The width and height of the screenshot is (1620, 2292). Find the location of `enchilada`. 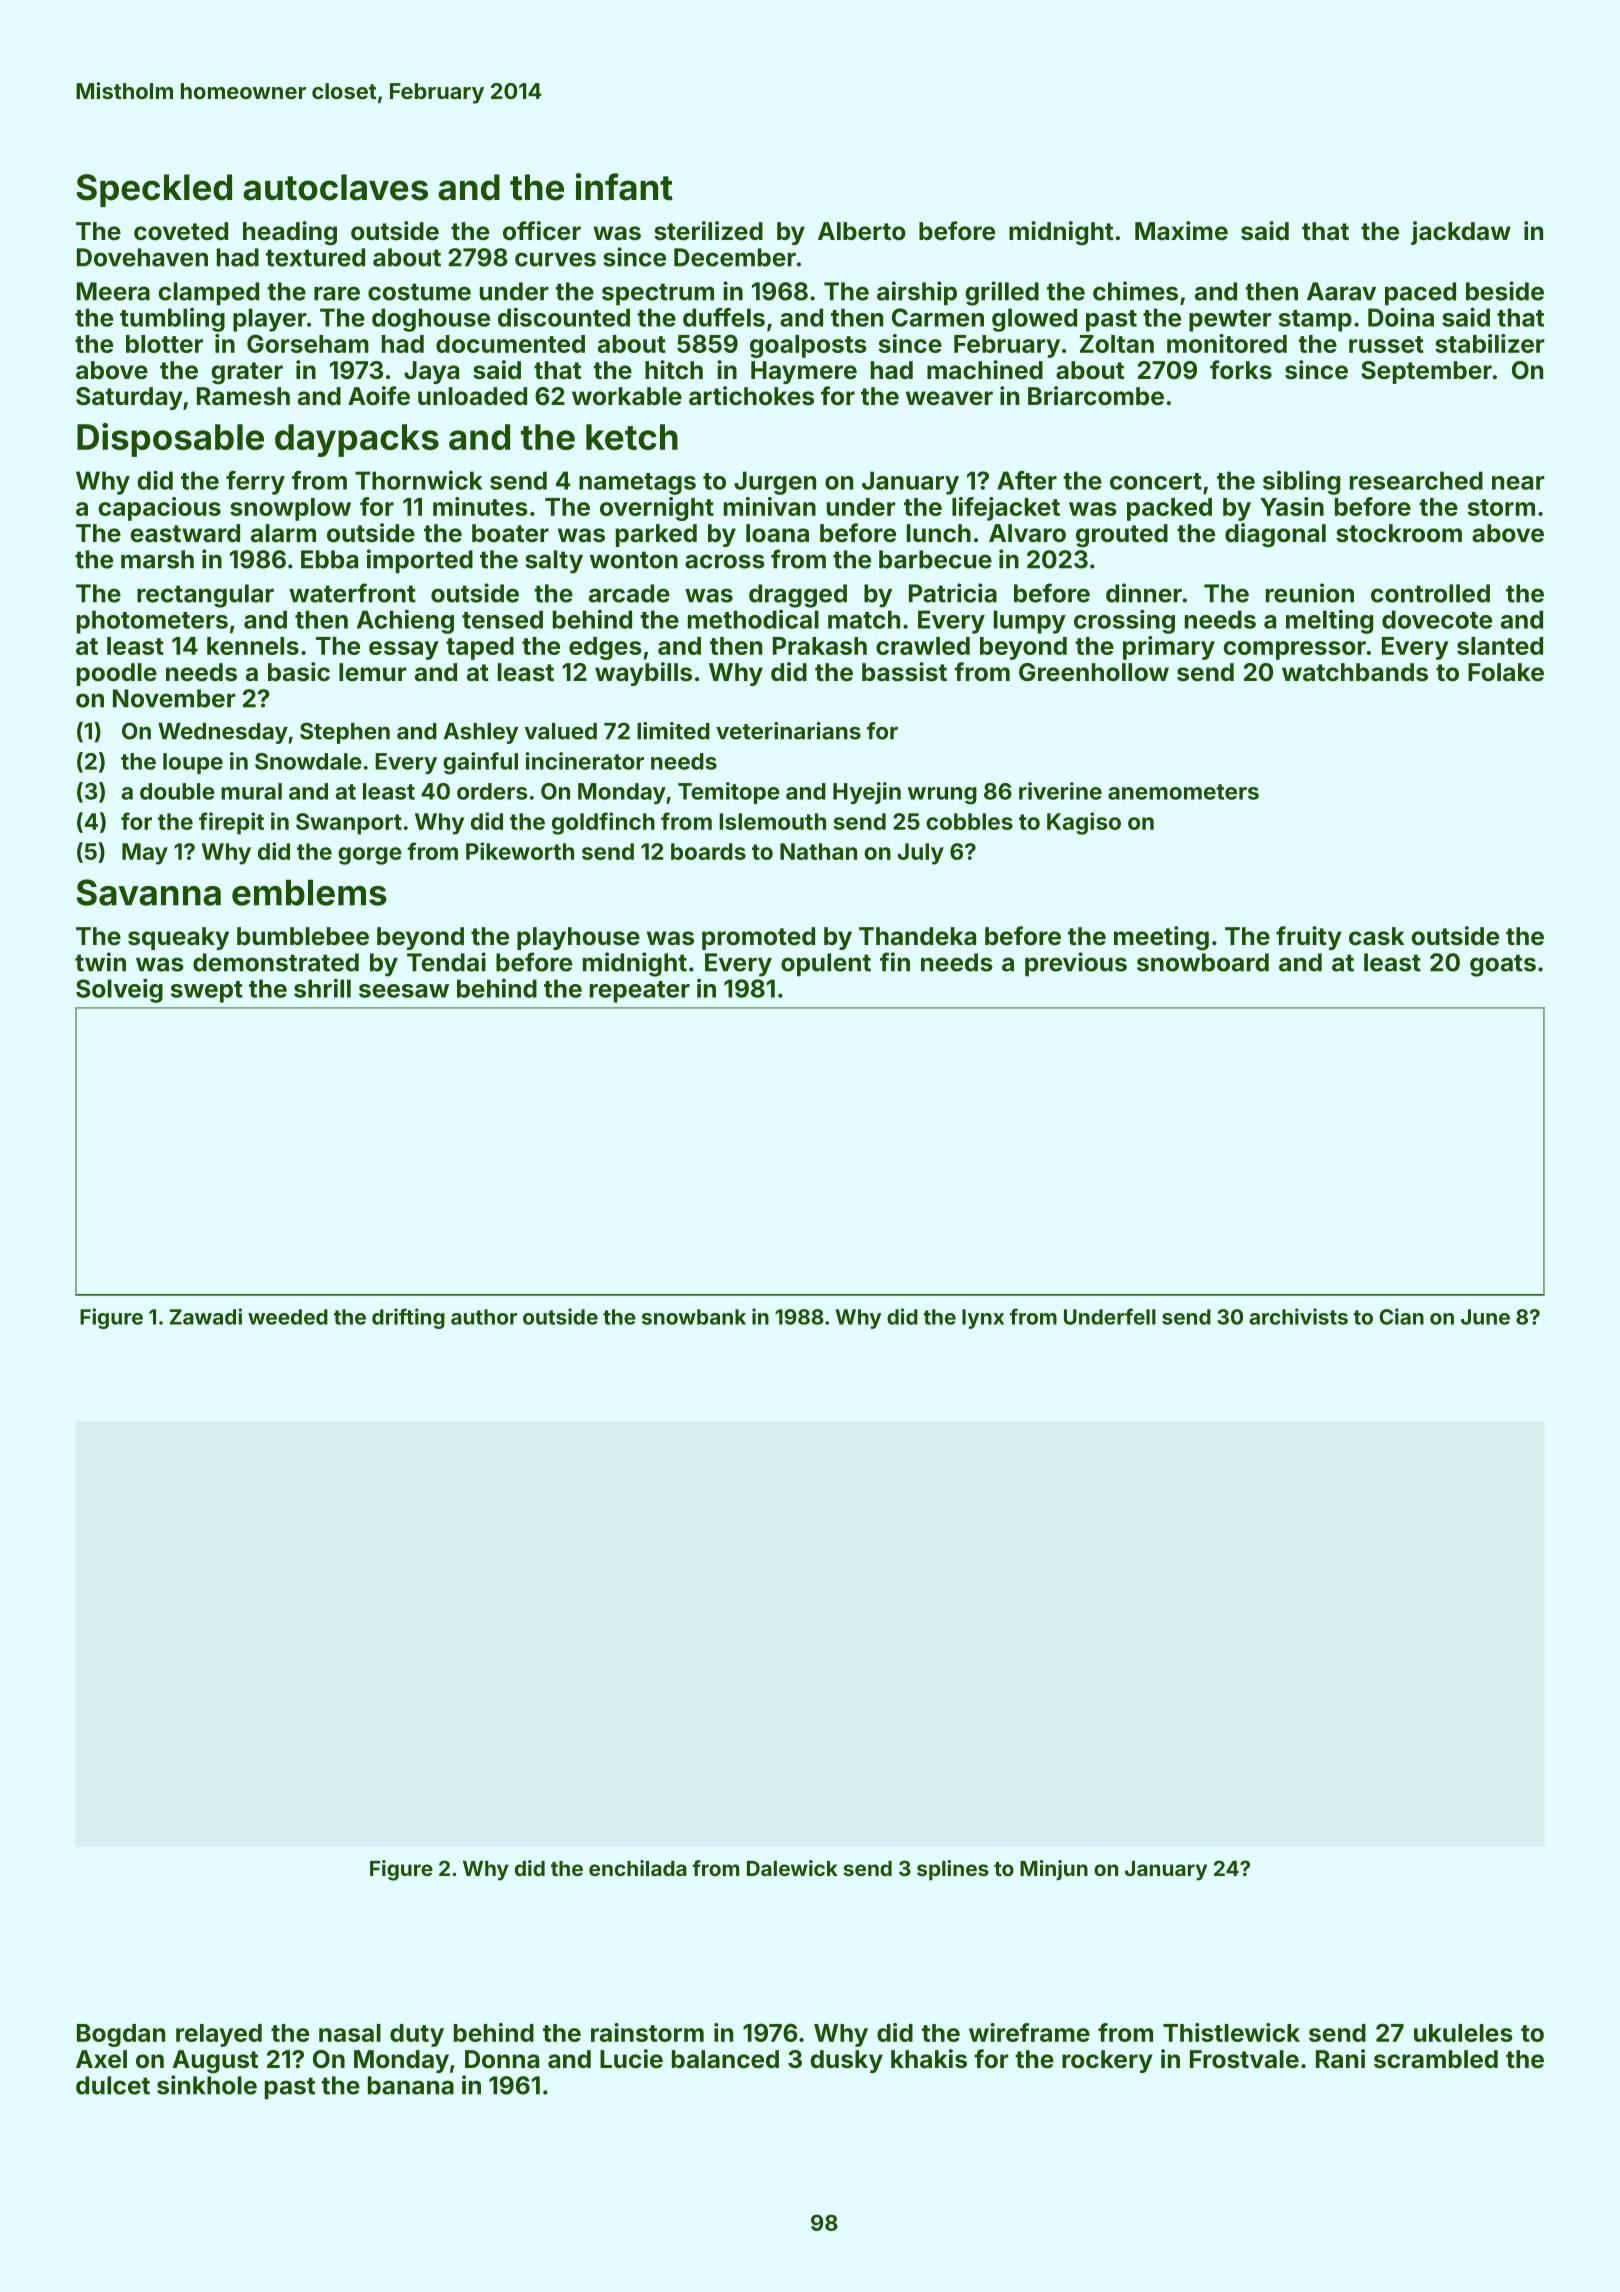

enchilada is located at coordinates (638, 1868).
